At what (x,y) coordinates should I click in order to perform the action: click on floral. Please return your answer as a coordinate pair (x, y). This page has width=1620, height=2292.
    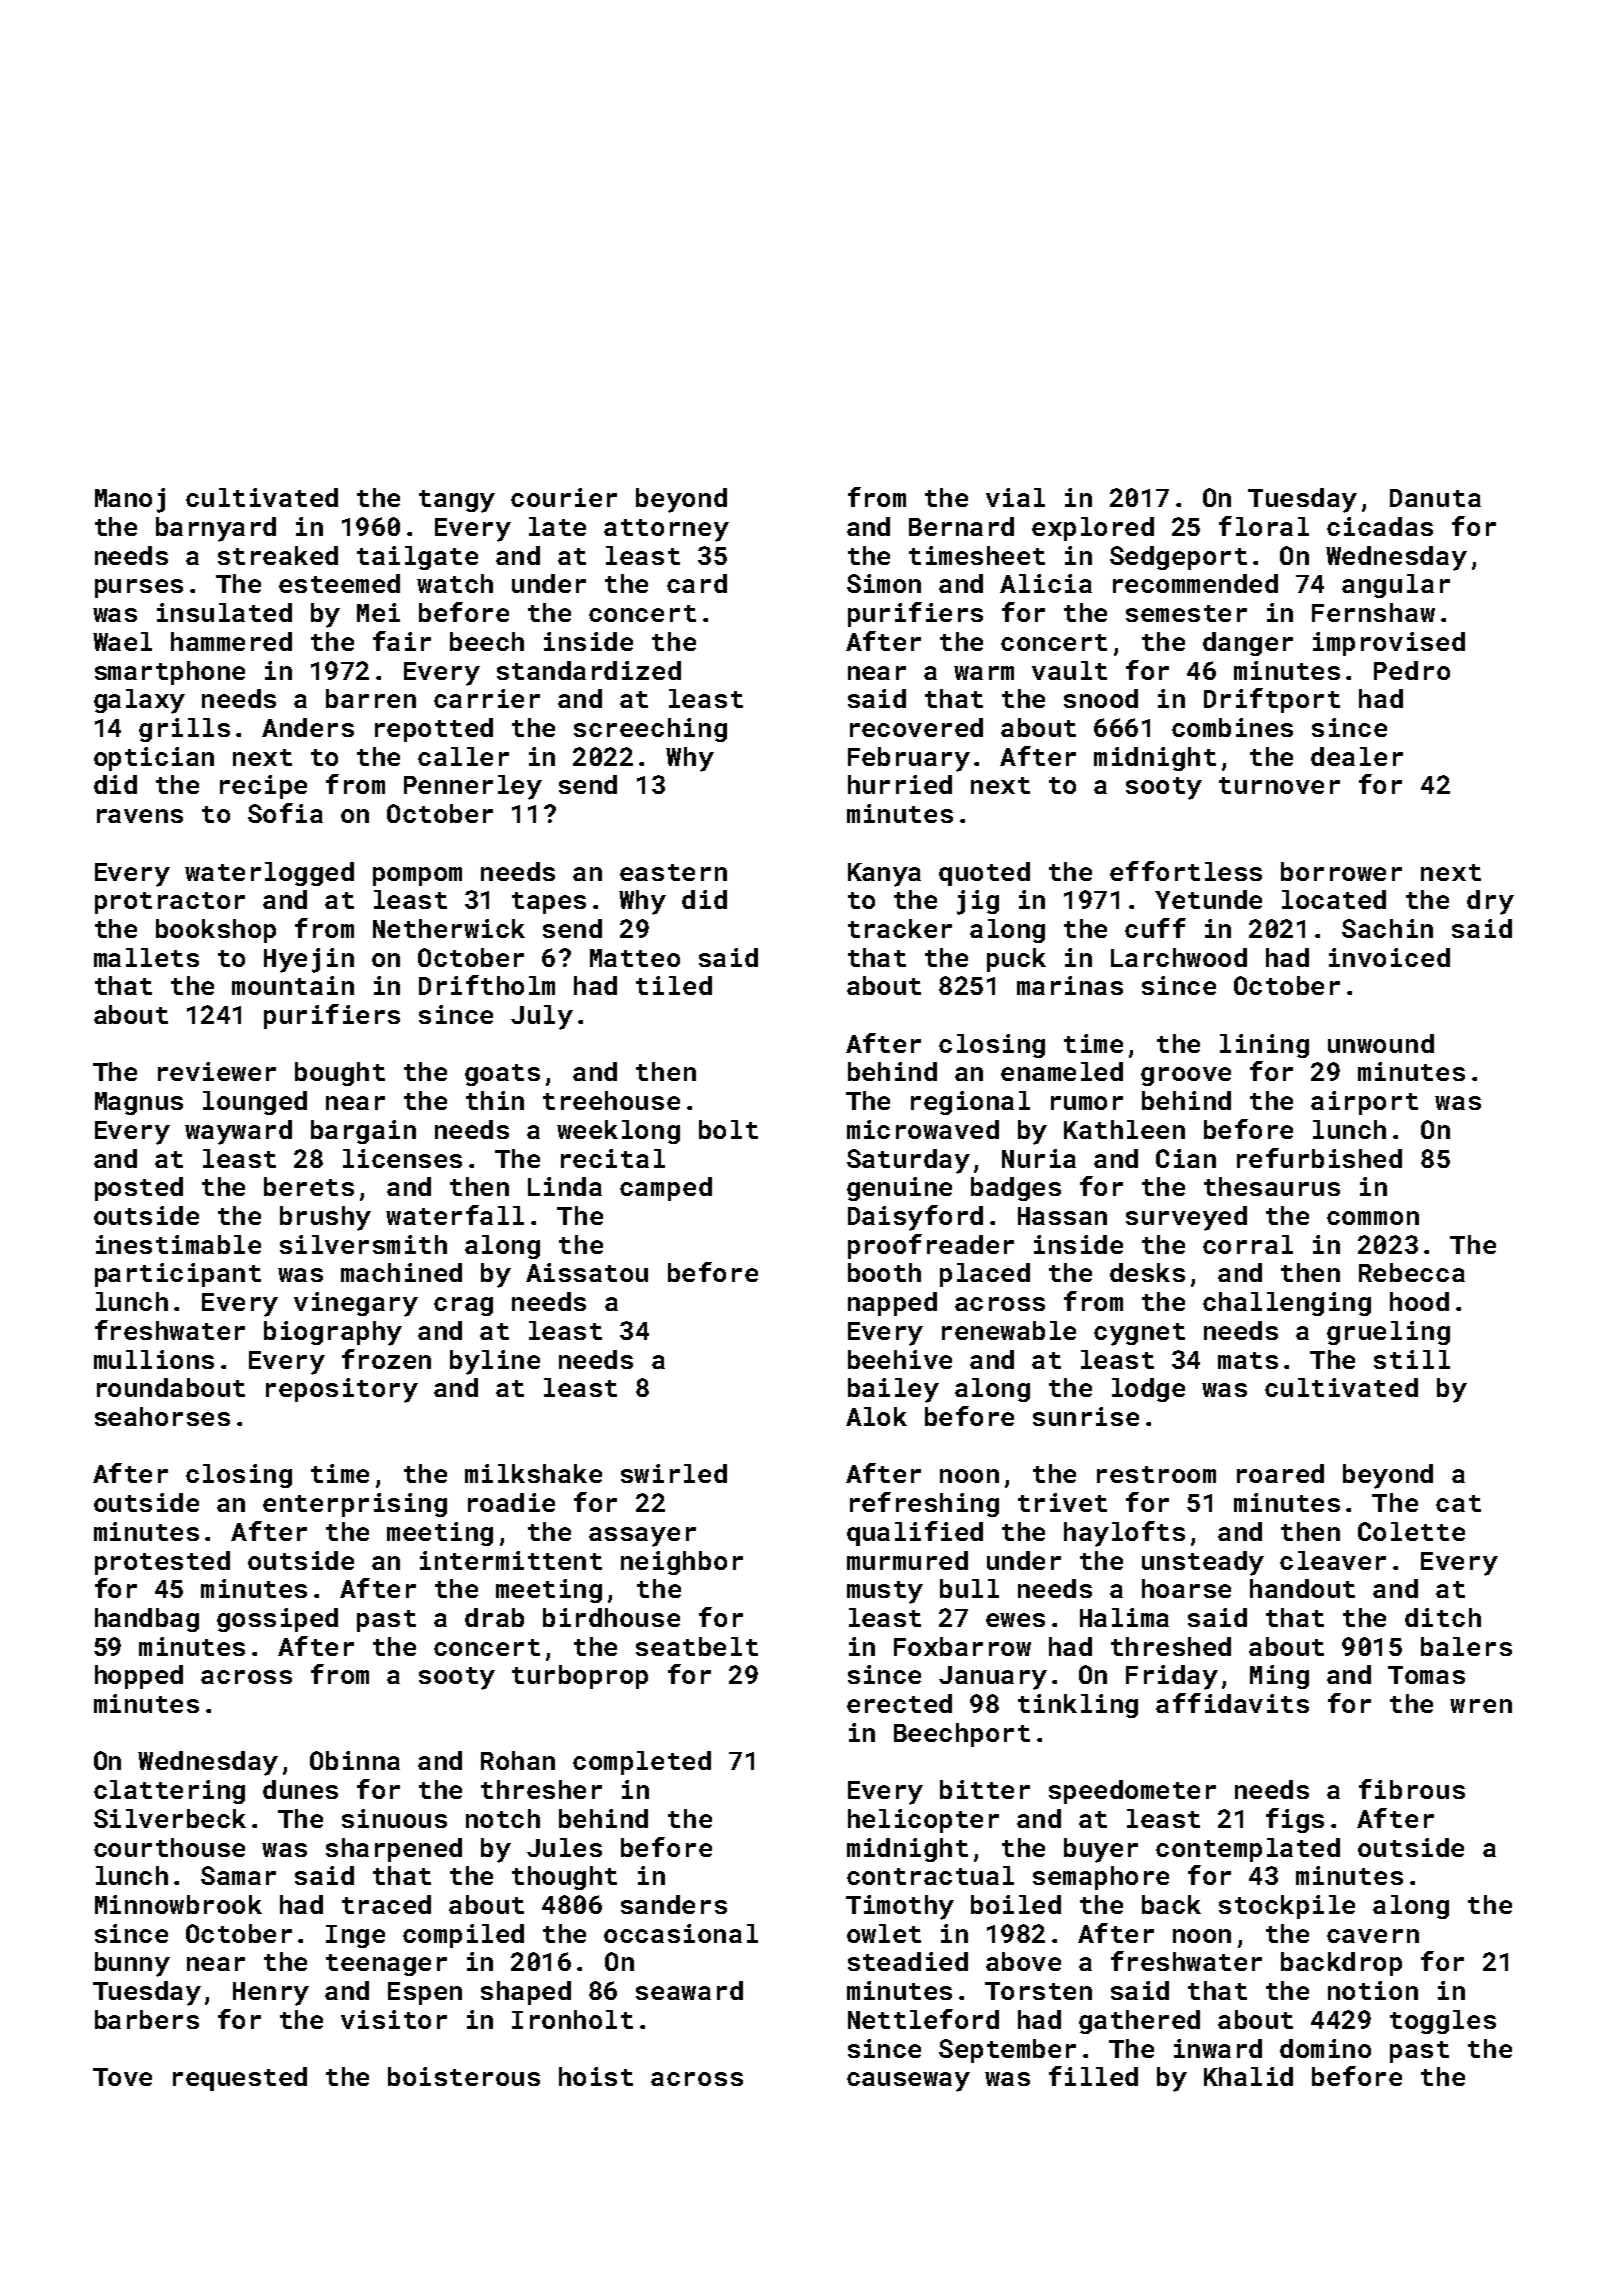
    Looking at the image, I should click on (1264, 526).
